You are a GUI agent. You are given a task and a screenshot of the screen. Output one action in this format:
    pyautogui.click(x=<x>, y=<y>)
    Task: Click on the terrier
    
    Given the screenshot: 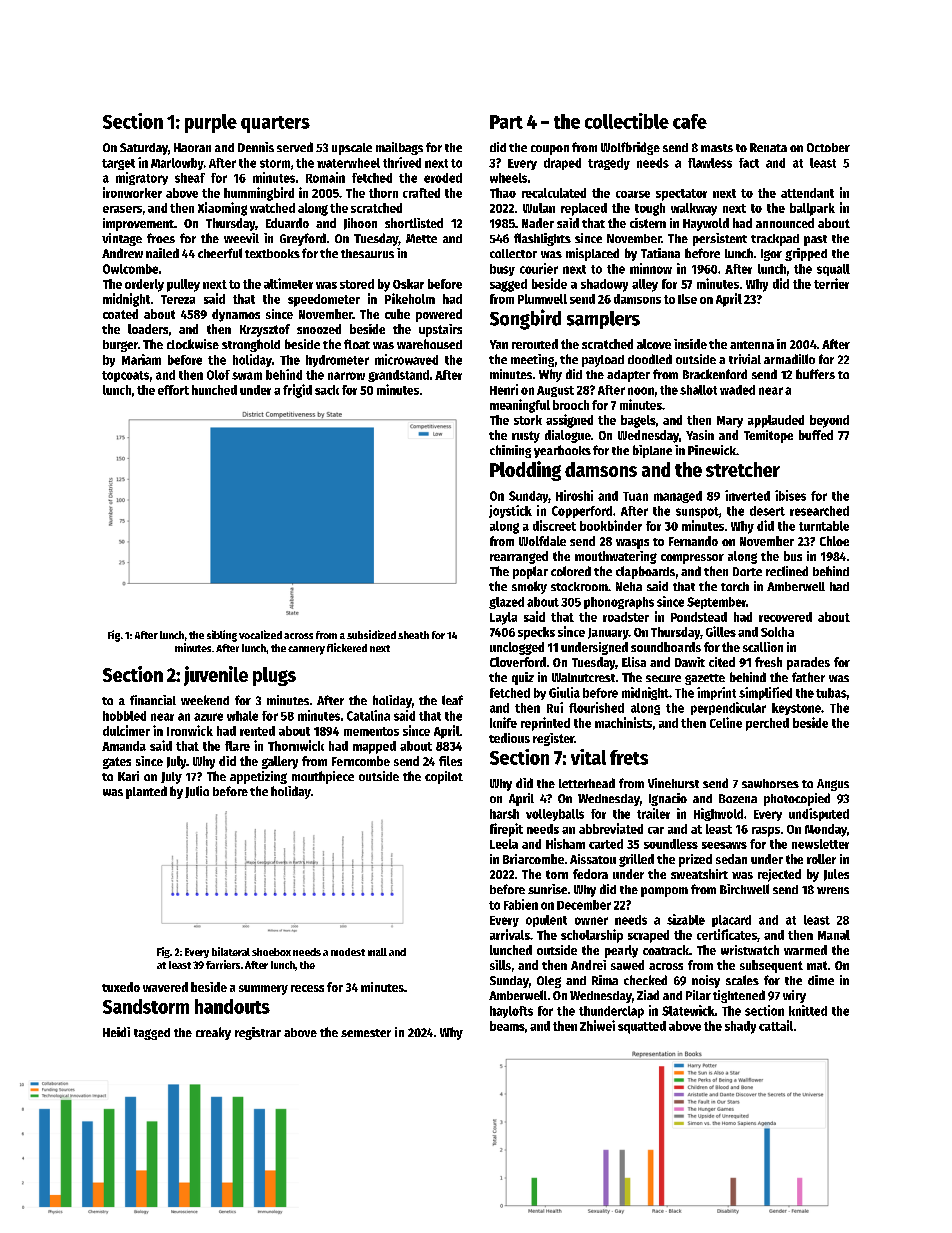 What is the action you would take?
    pyautogui.click(x=831, y=283)
